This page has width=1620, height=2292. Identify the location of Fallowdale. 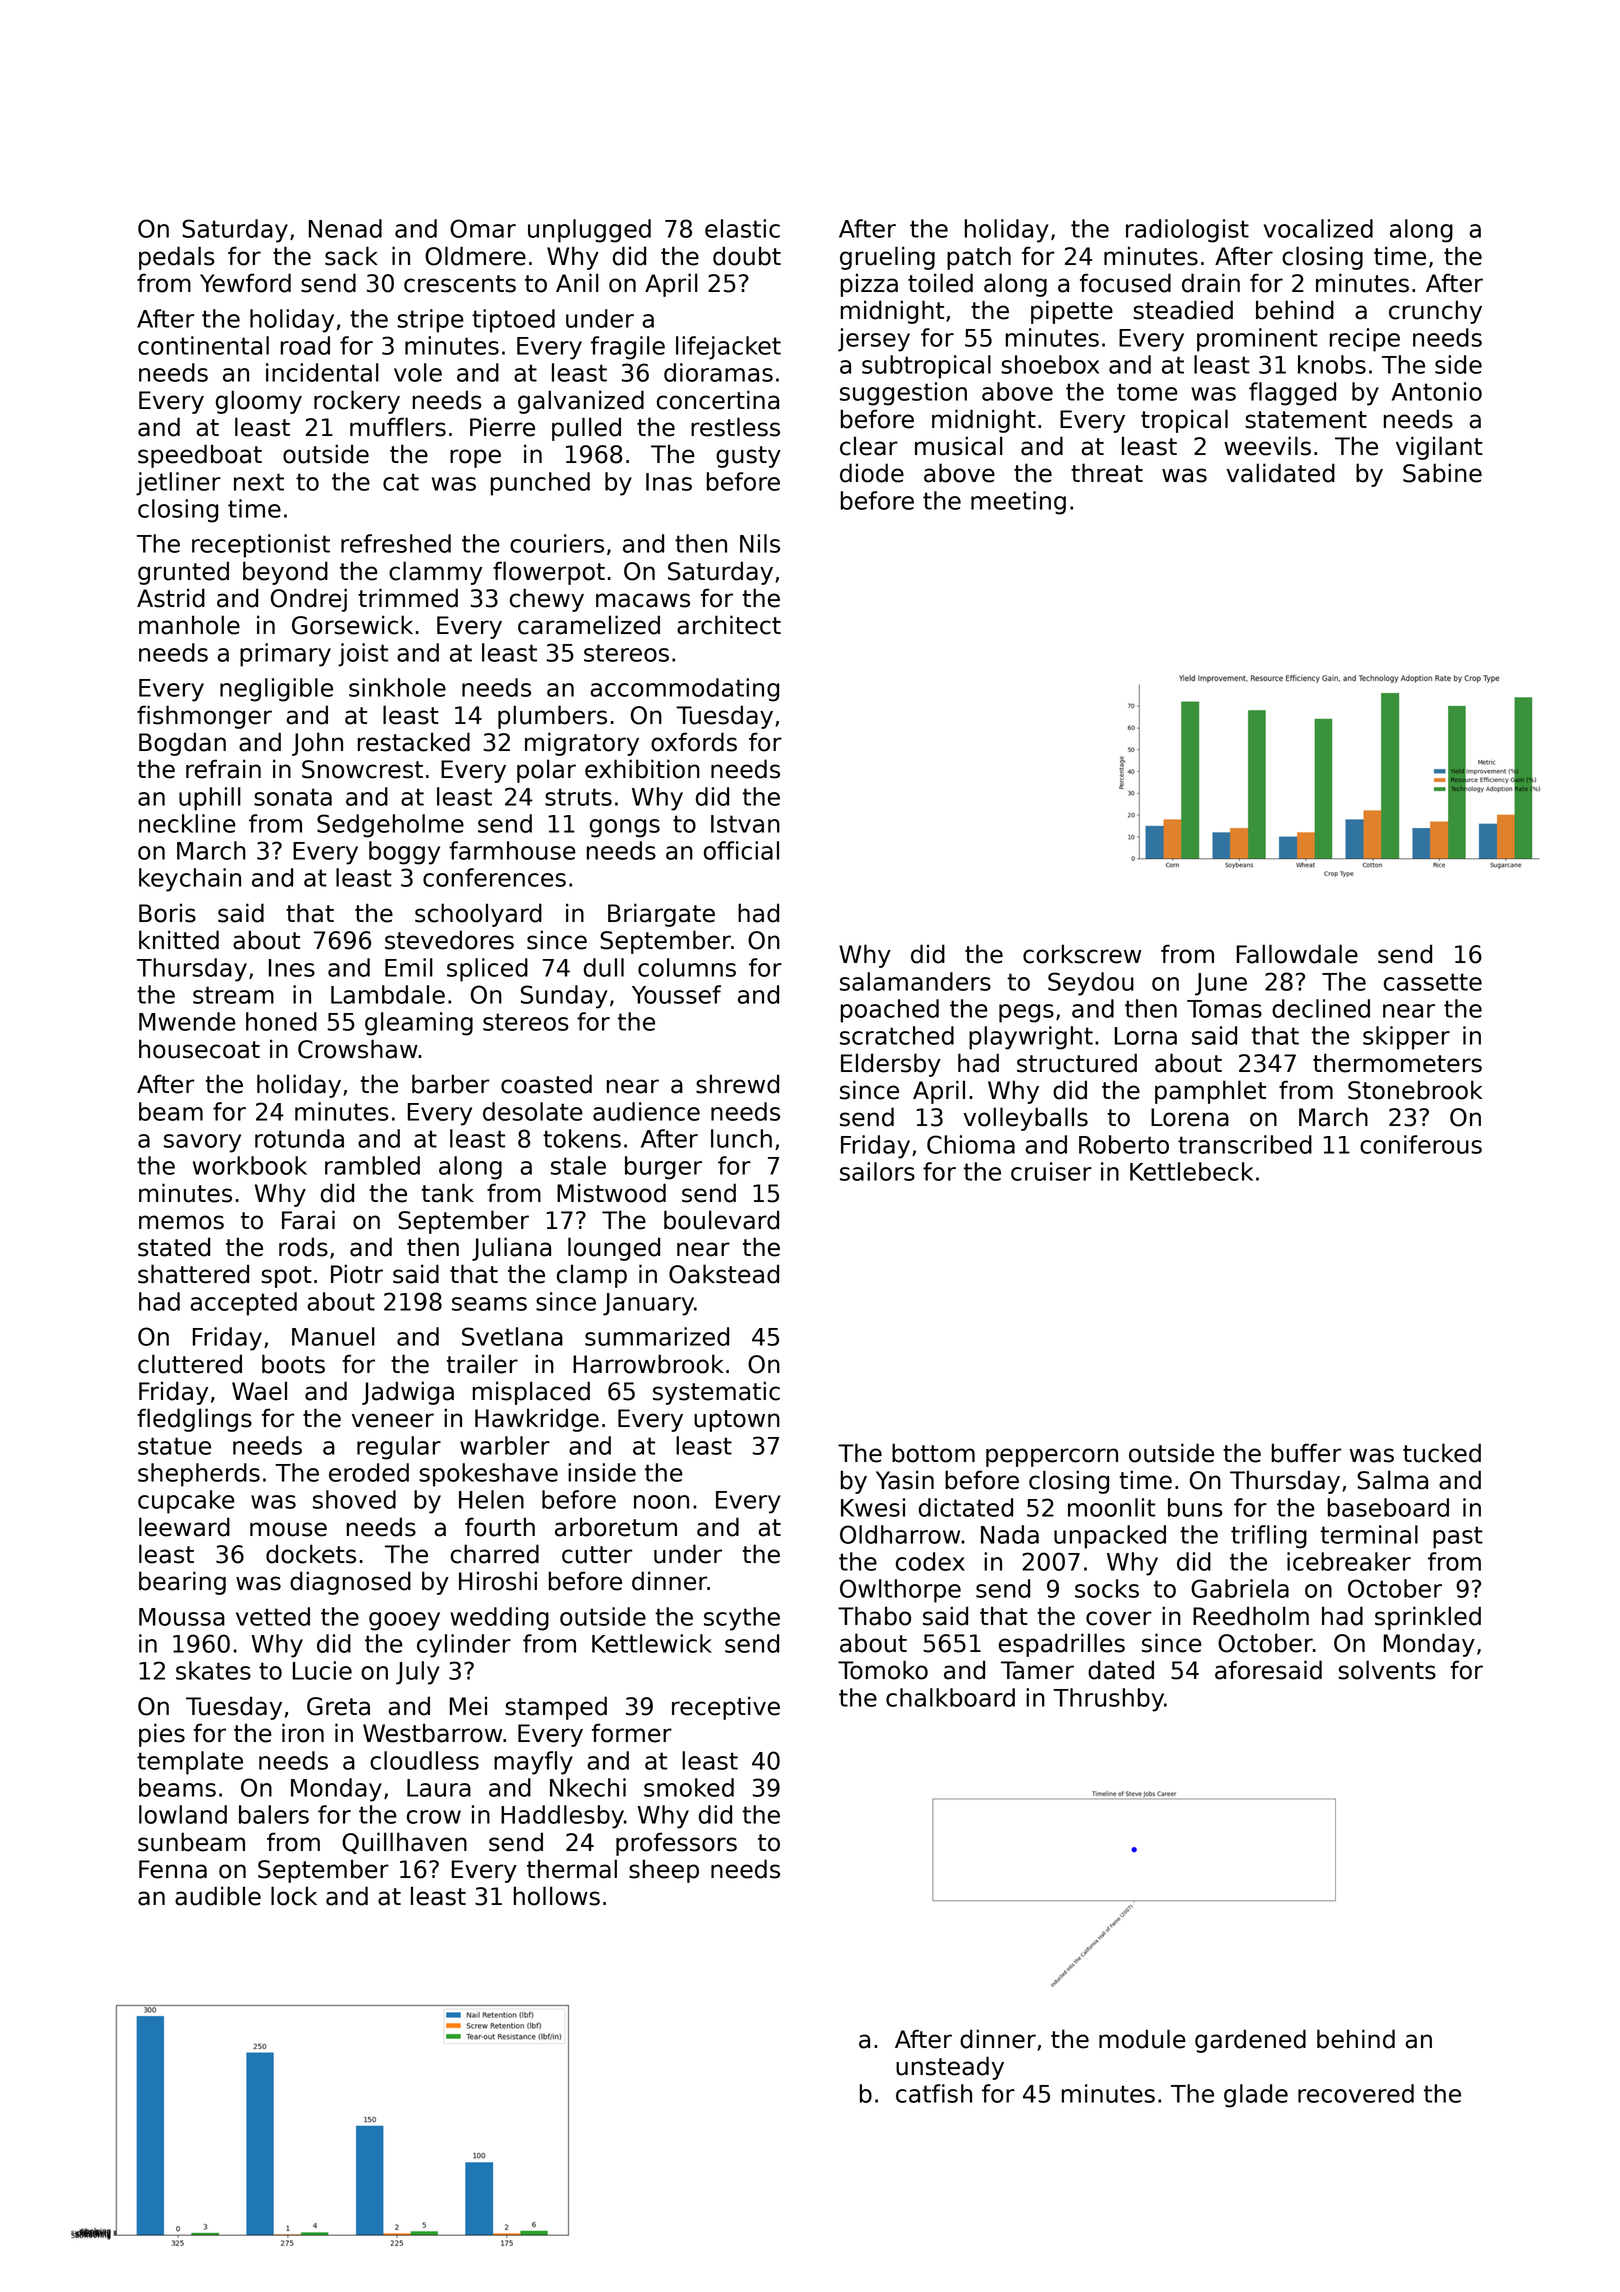
(1297, 954).
